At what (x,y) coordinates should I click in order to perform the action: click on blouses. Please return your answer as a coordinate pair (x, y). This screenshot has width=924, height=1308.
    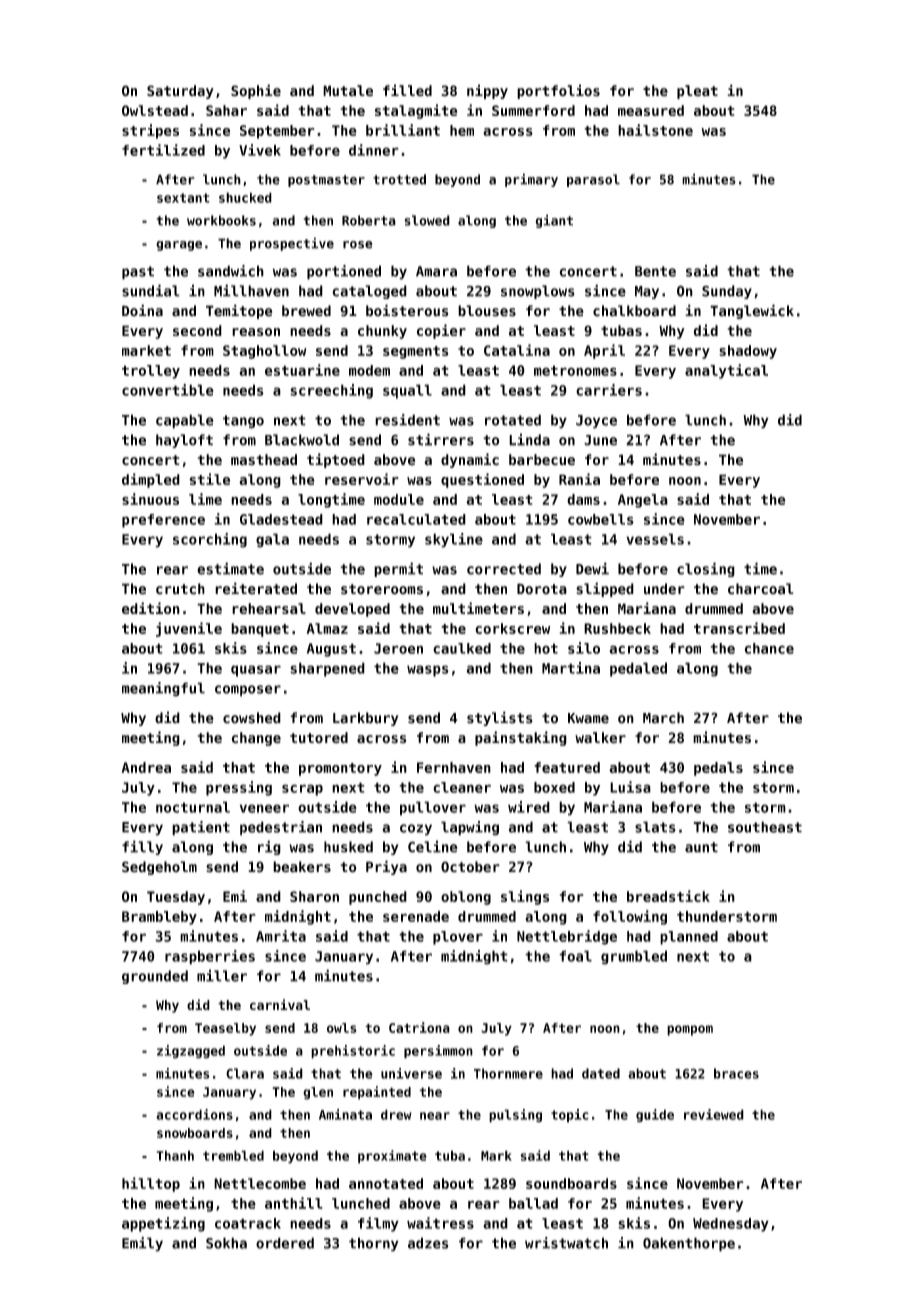
    Looking at the image, I should click on (487, 311).
